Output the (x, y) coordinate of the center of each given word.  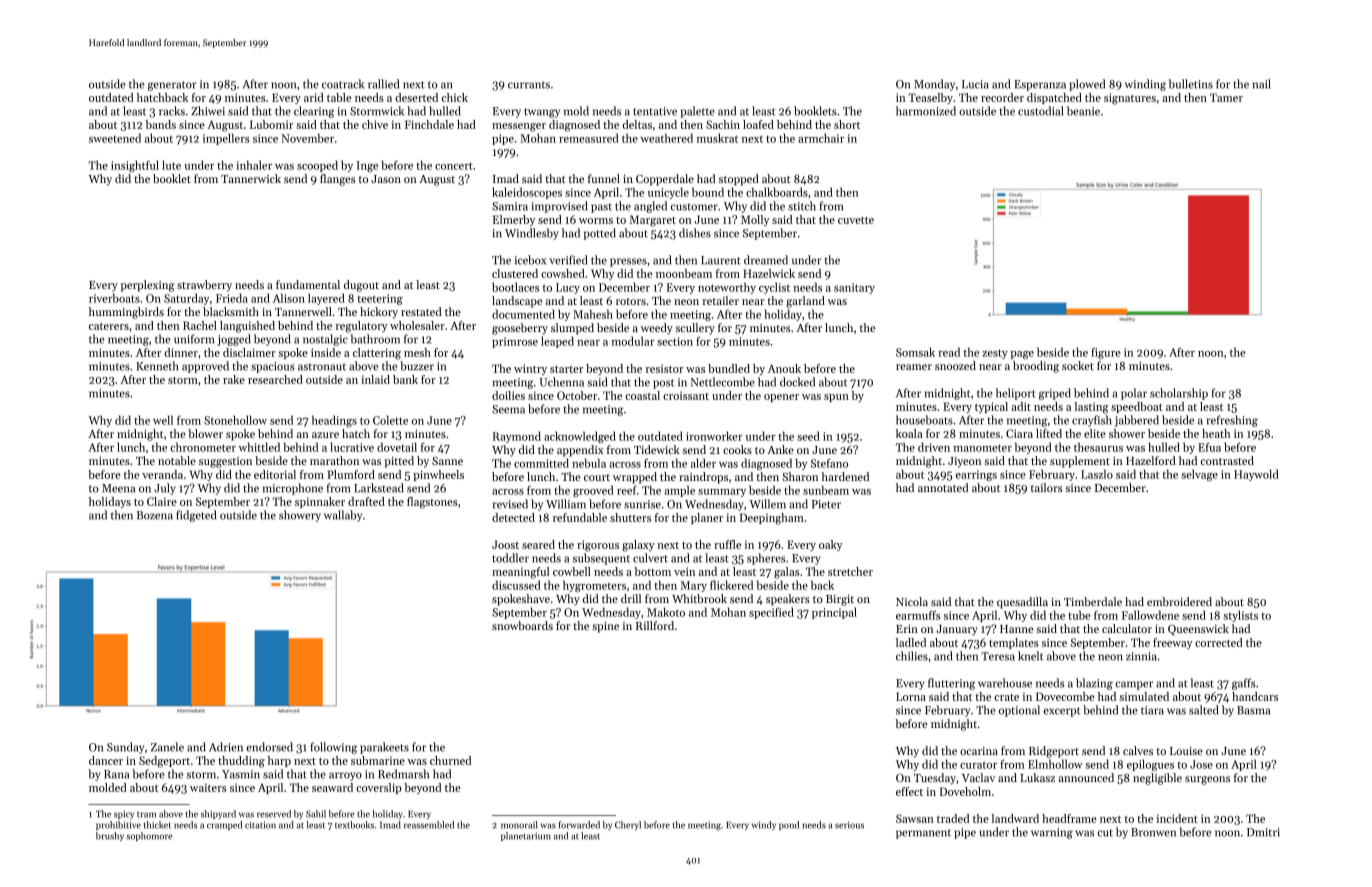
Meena (118, 488)
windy (764, 825)
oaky (831, 545)
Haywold (1256, 475)
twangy (542, 113)
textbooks (354, 825)
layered (326, 299)
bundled (729, 368)
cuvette (856, 220)
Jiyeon (964, 462)
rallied (383, 84)
